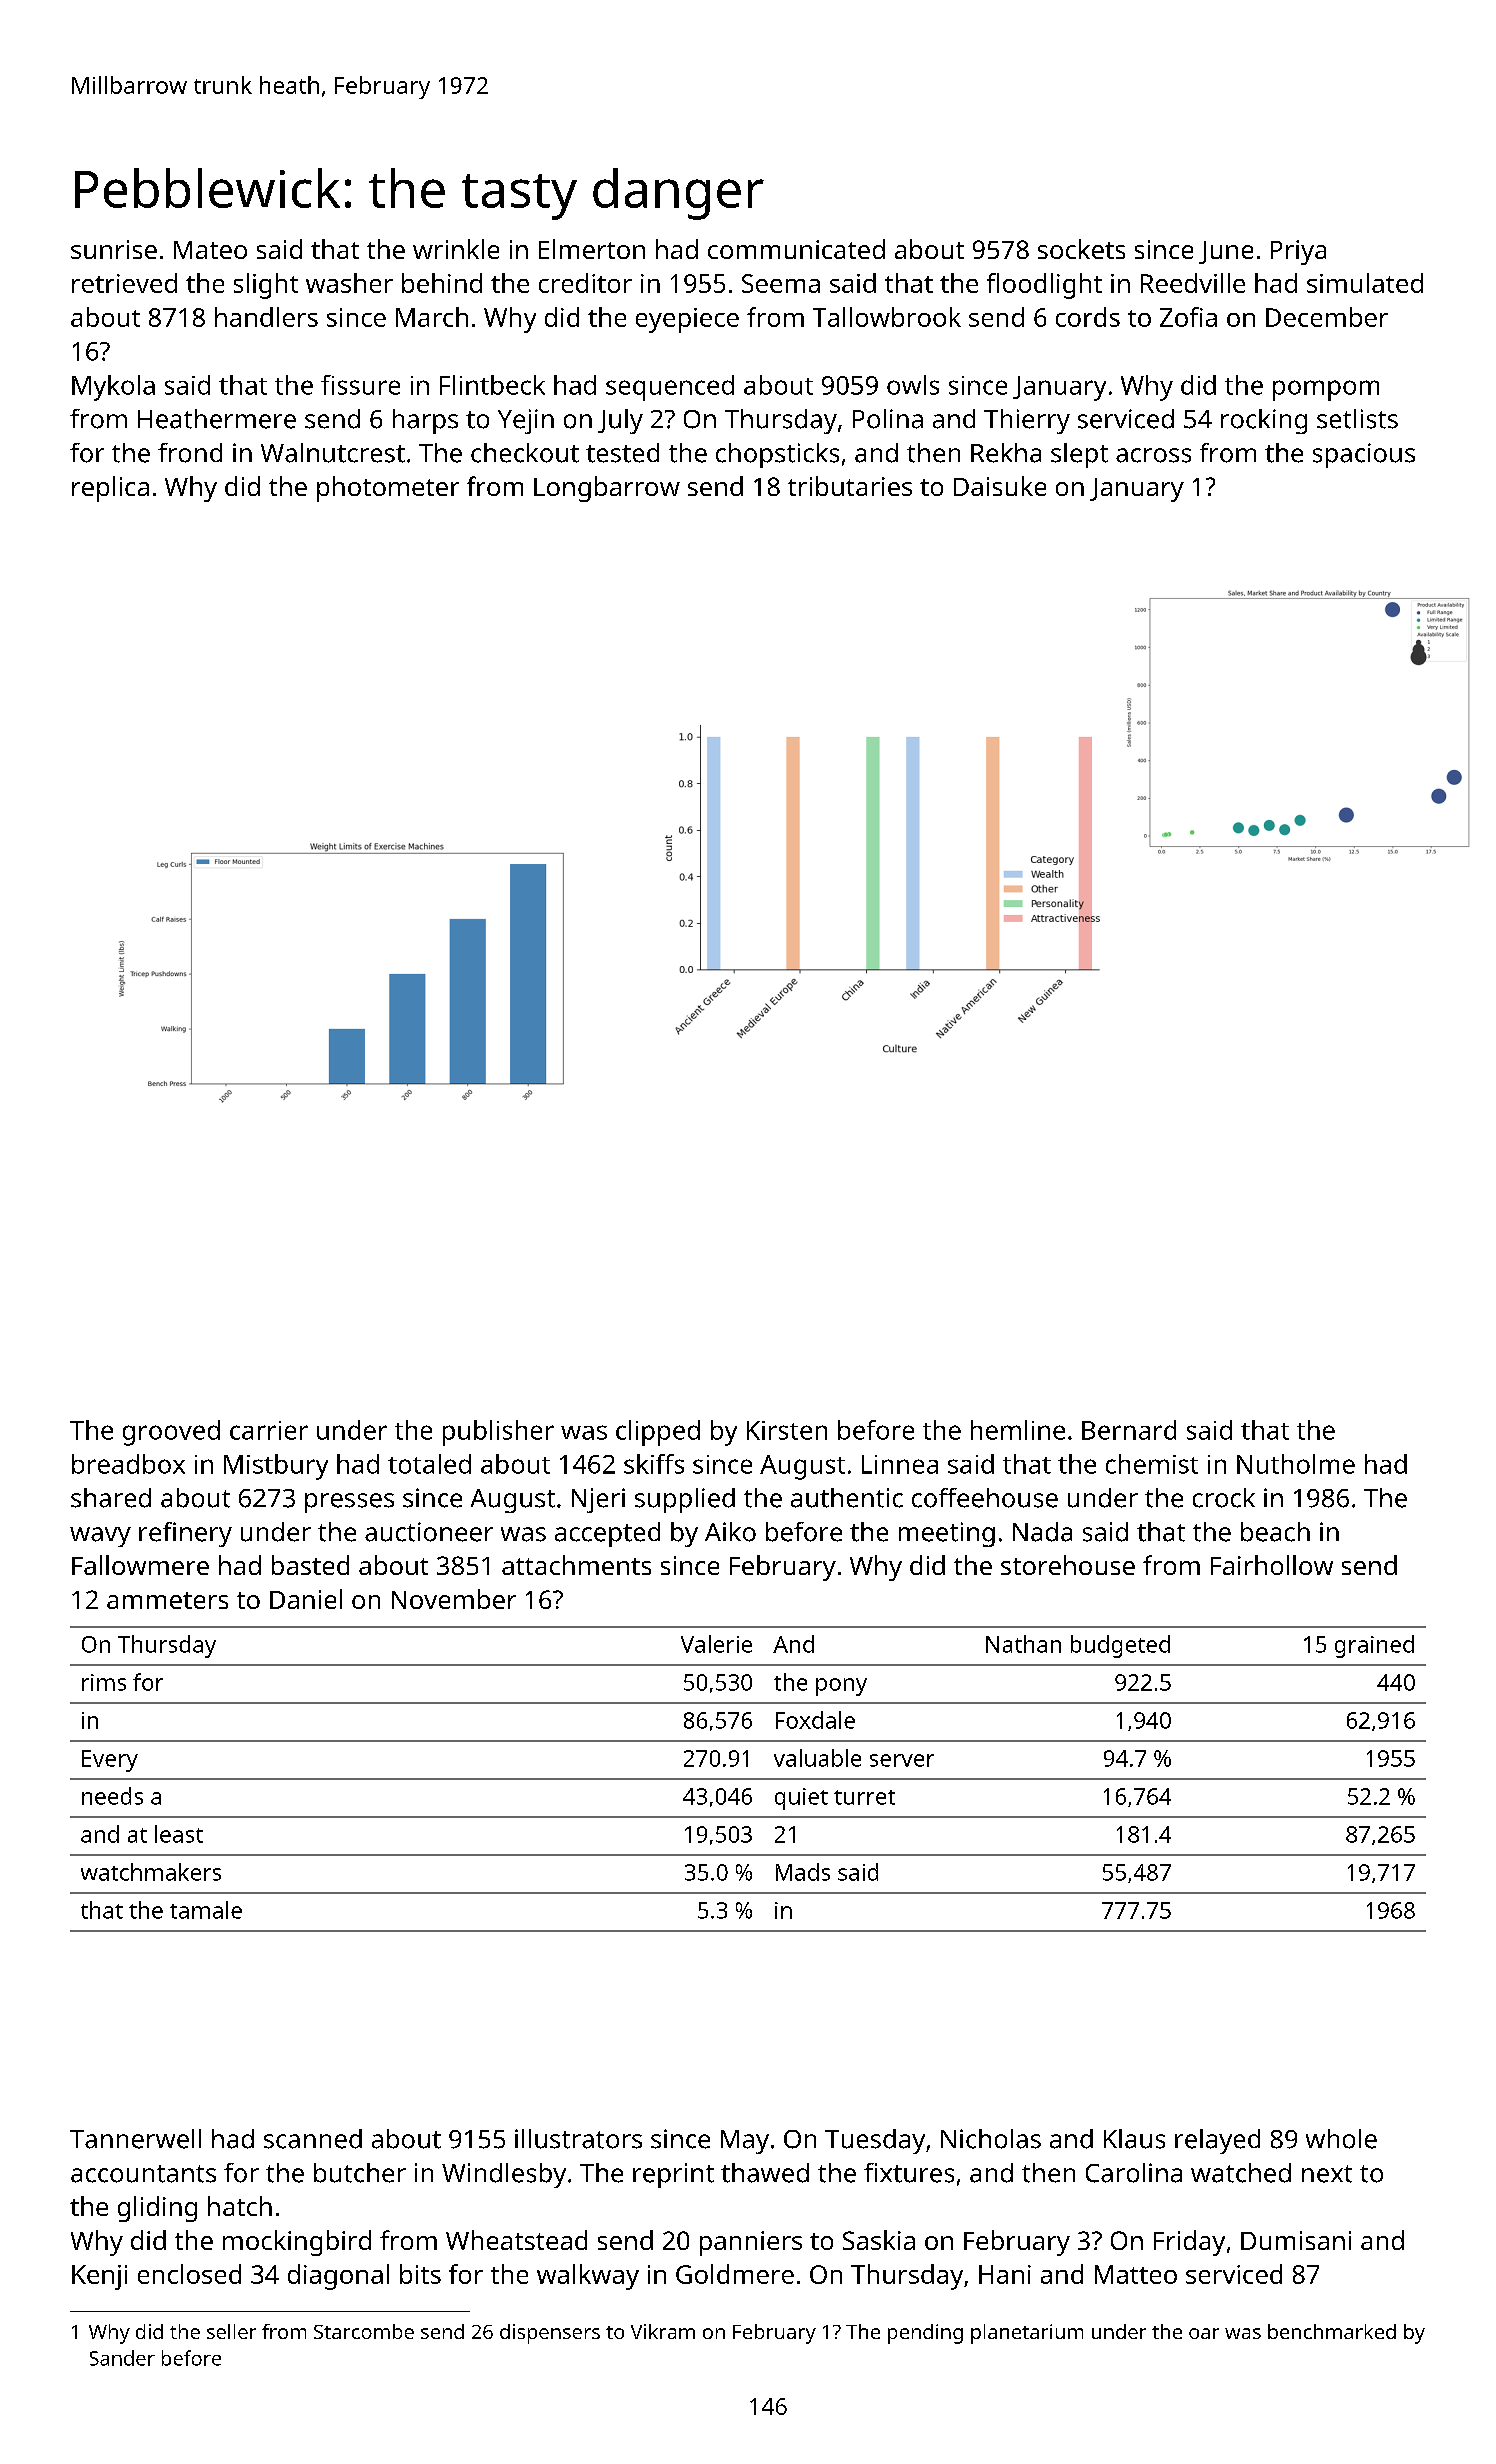 This document has width=1496, height=2464. Describe the element at coordinates (388, 489) in the document. I see `photometer` at that location.
